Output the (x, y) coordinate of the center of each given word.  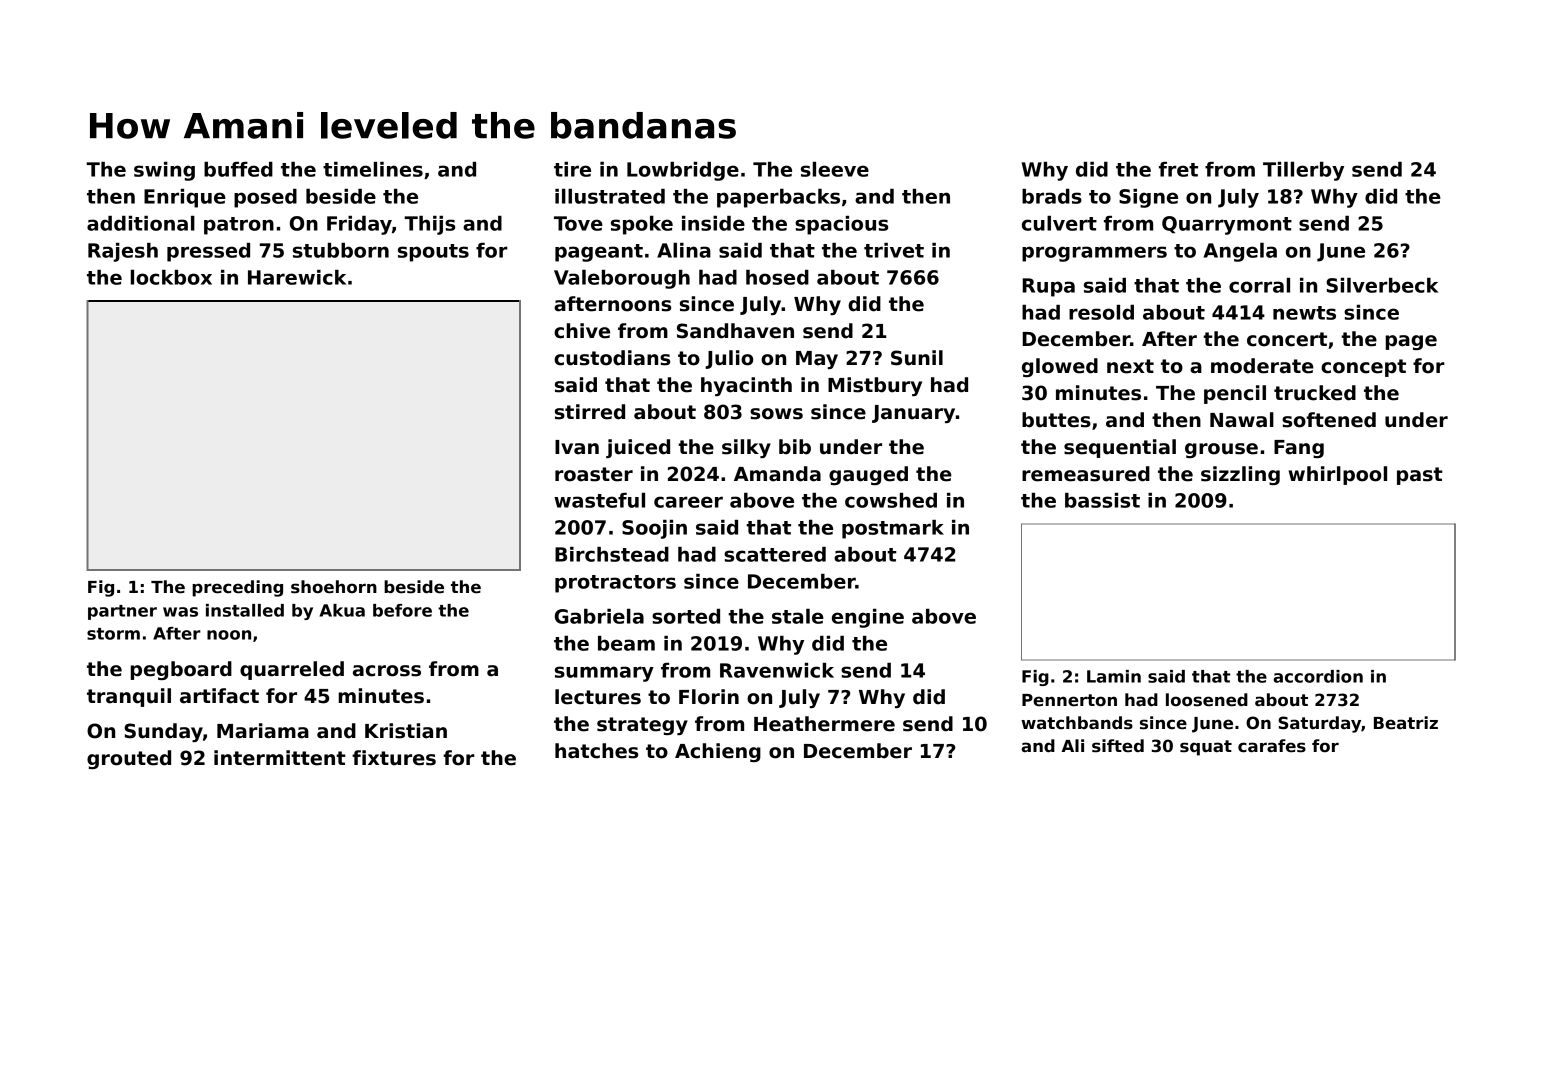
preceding (237, 588)
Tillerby (1303, 171)
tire (572, 169)
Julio (729, 359)
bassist (1102, 500)
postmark (893, 529)
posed (265, 198)
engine (868, 618)
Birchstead (612, 554)
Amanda (777, 474)
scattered (775, 554)
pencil (1235, 394)
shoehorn (334, 587)
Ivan (577, 447)
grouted (129, 759)
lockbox (171, 277)
